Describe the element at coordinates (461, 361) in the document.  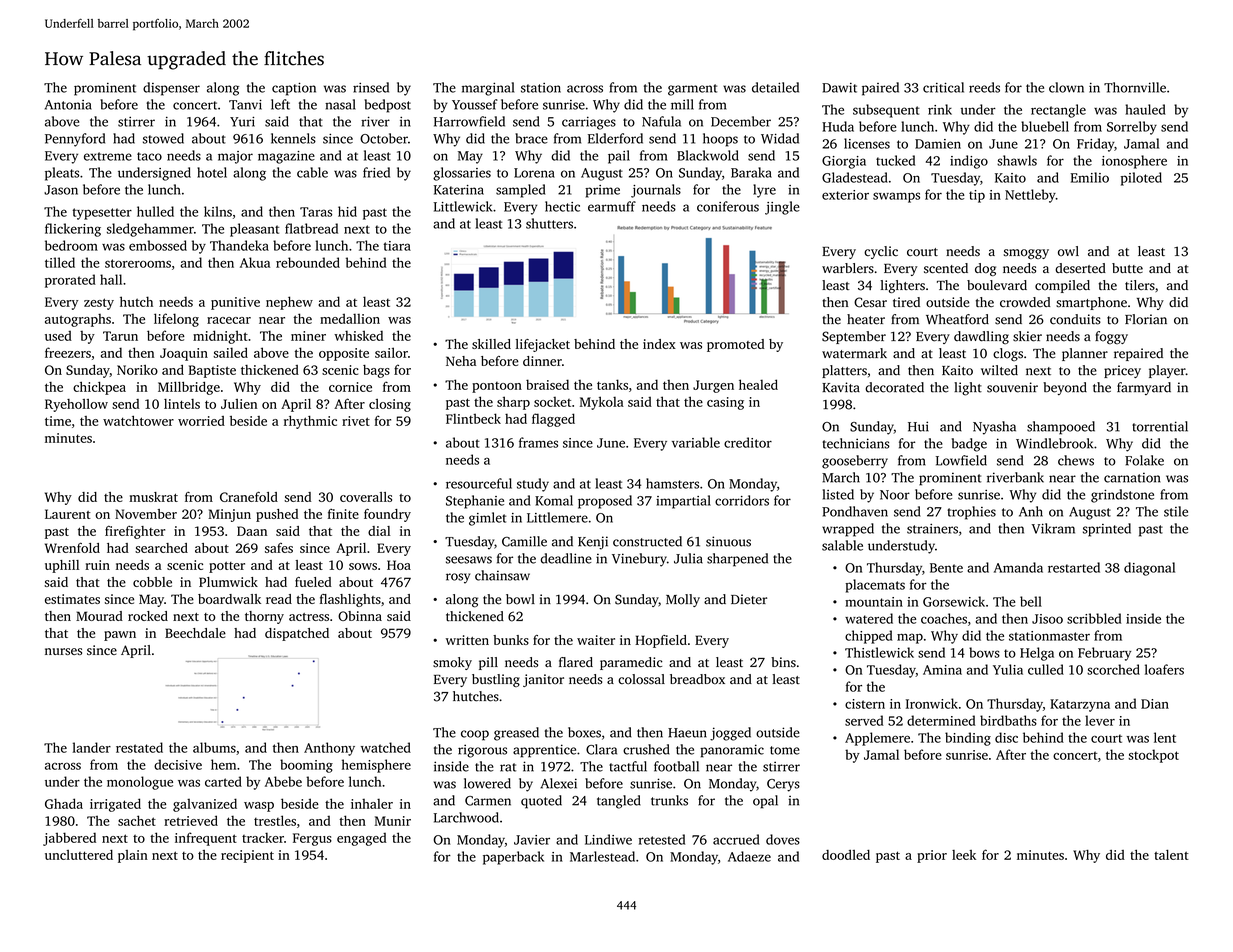
I see `Neha` at that location.
